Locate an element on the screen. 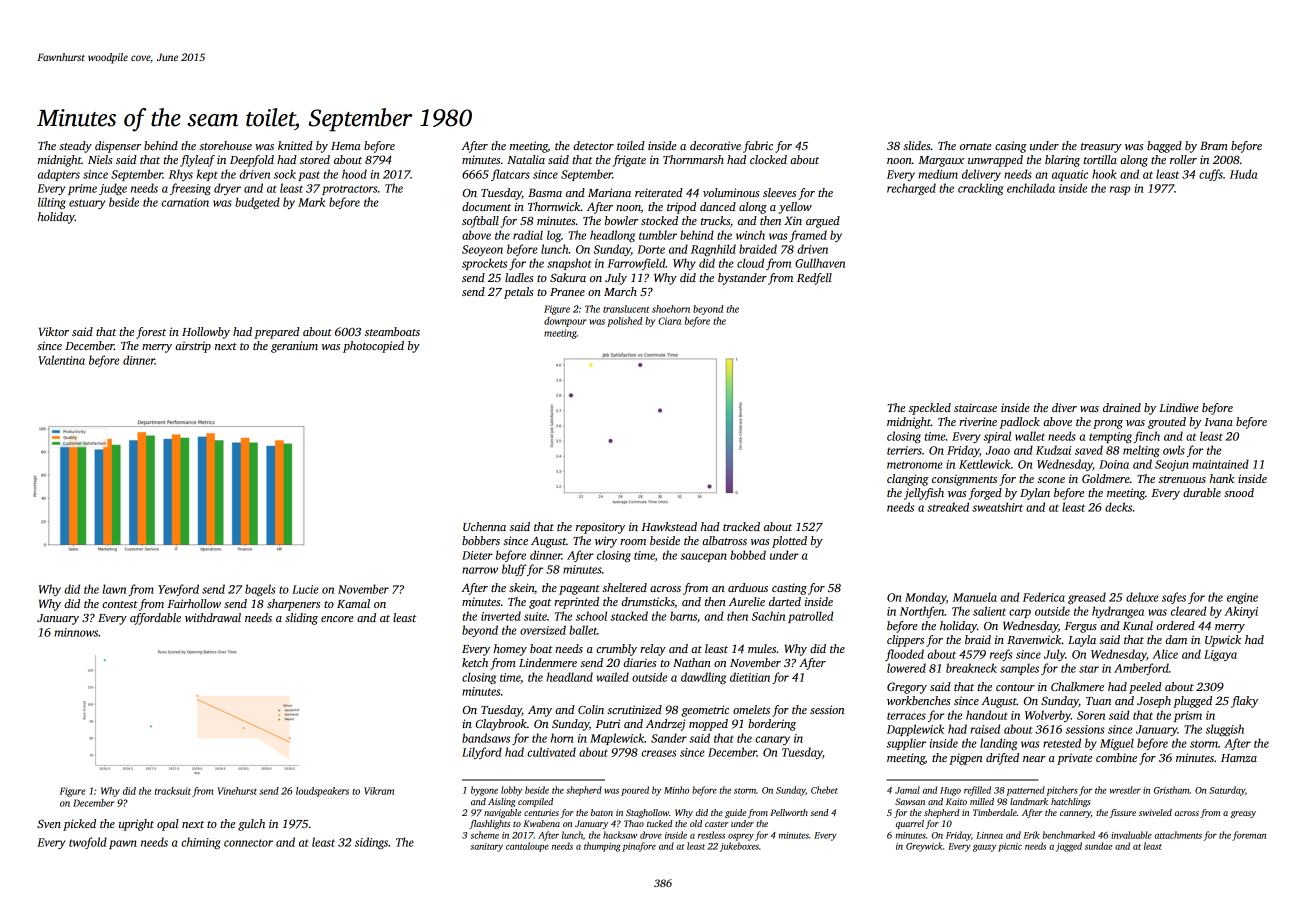 The image size is (1308, 924). toiled is located at coordinates (631, 145).
